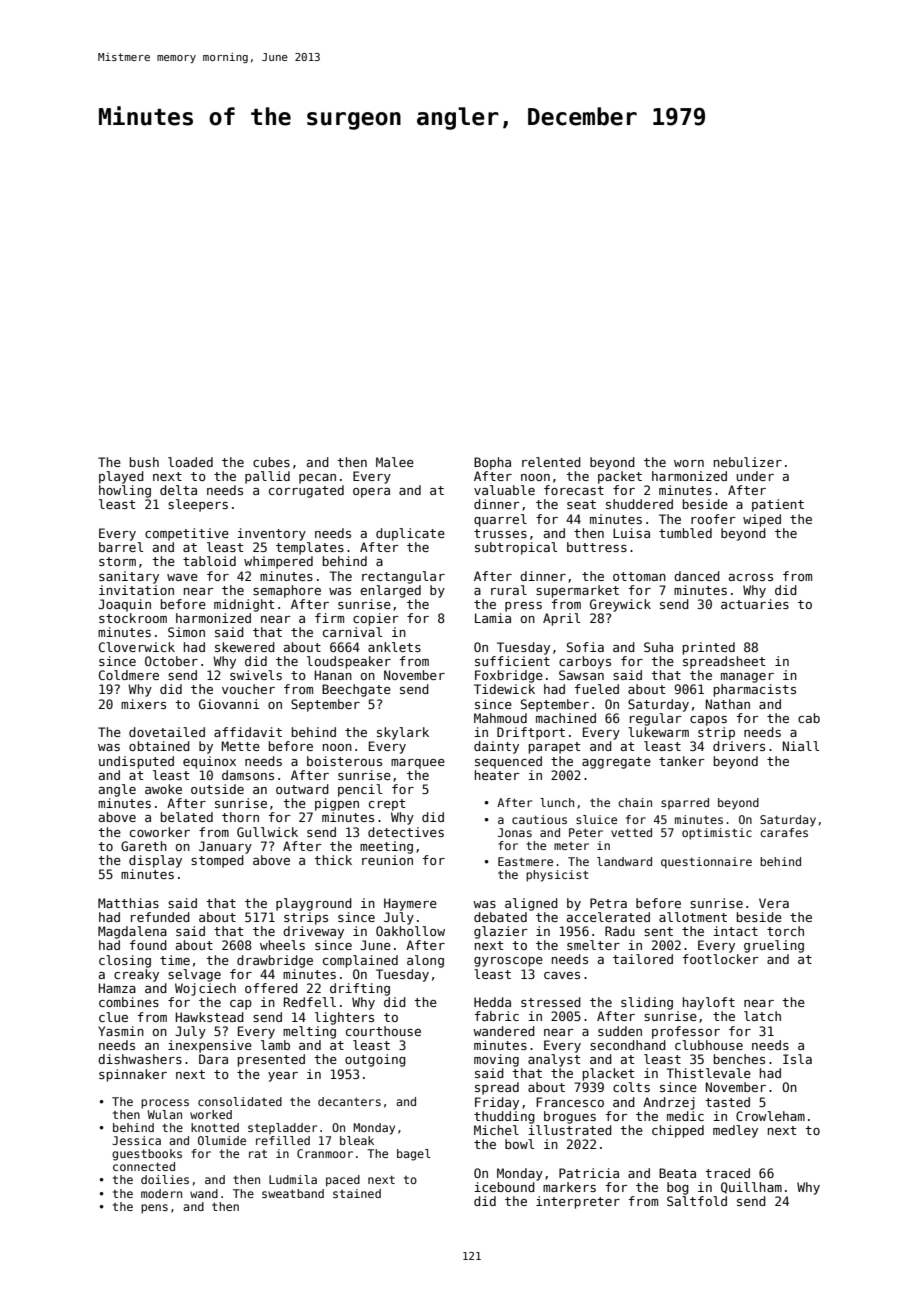  I want to click on icebound, so click(504, 1187).
